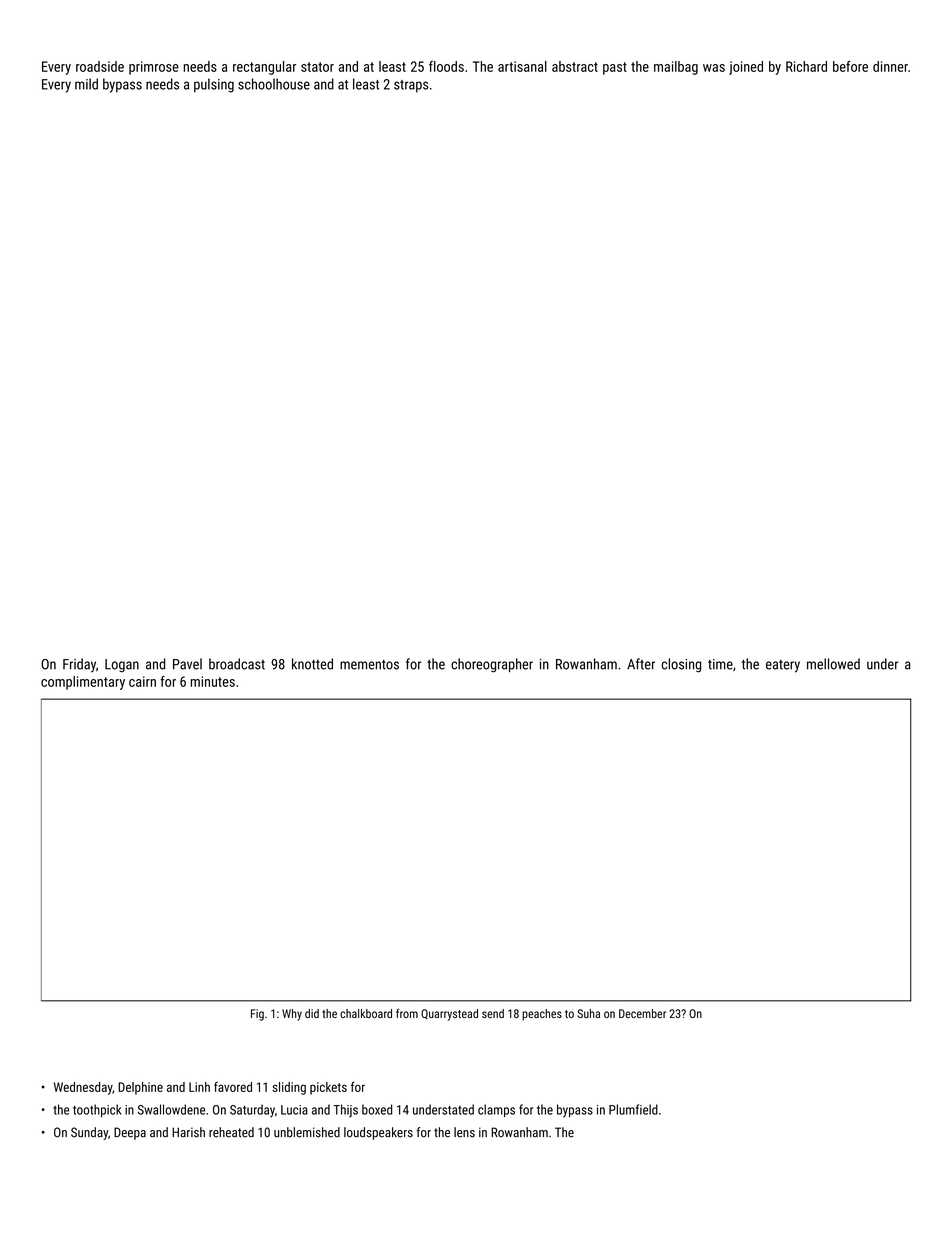 The height and width of the screenshot is (1233, 952). What do you see at coordinates (575, 66) in the screenshot?
I see `abstract` at bounding box center [575, 66].
